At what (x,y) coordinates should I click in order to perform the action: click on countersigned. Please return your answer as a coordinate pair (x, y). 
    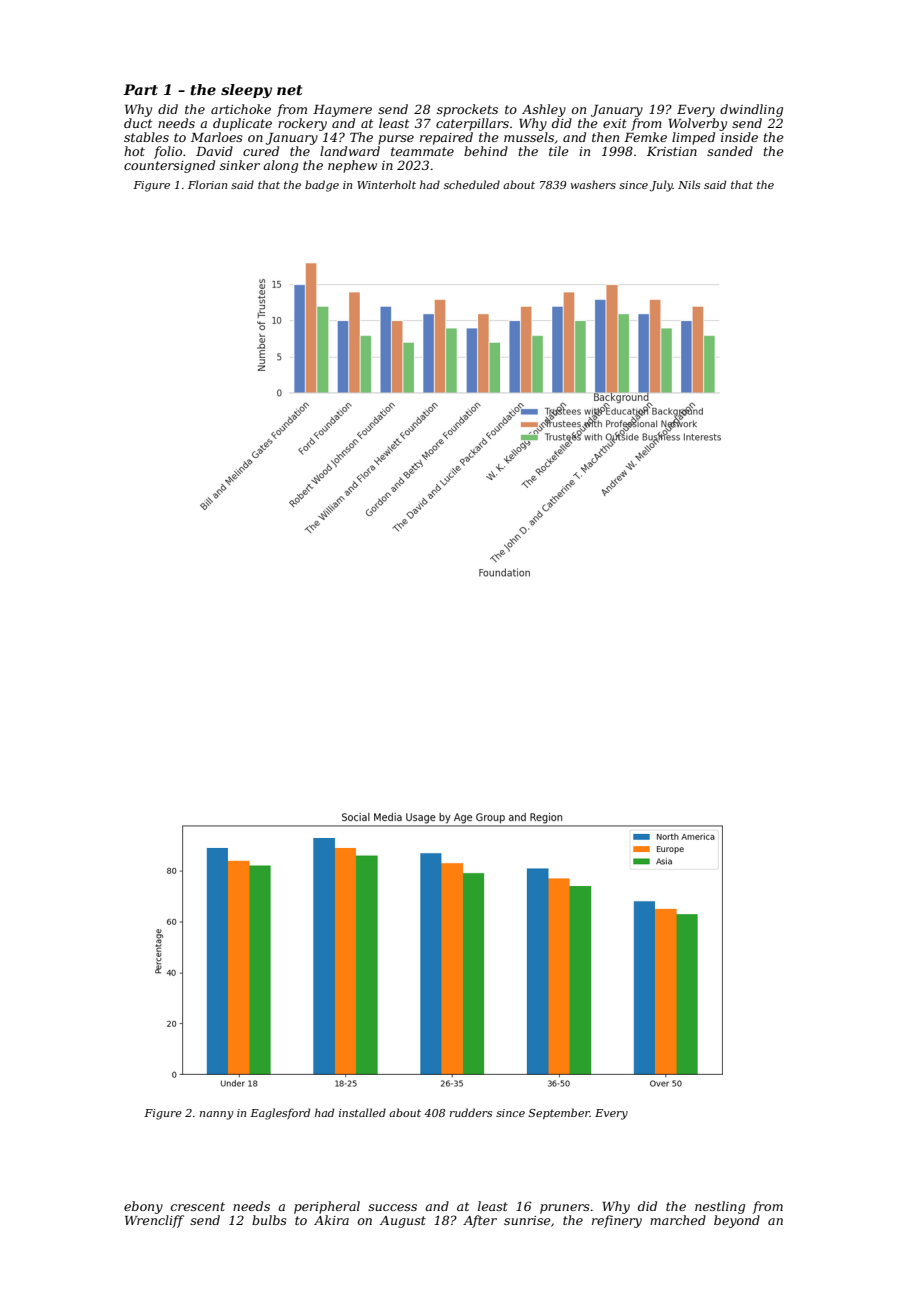
    Looking at the image, I should click on (169, 166).
